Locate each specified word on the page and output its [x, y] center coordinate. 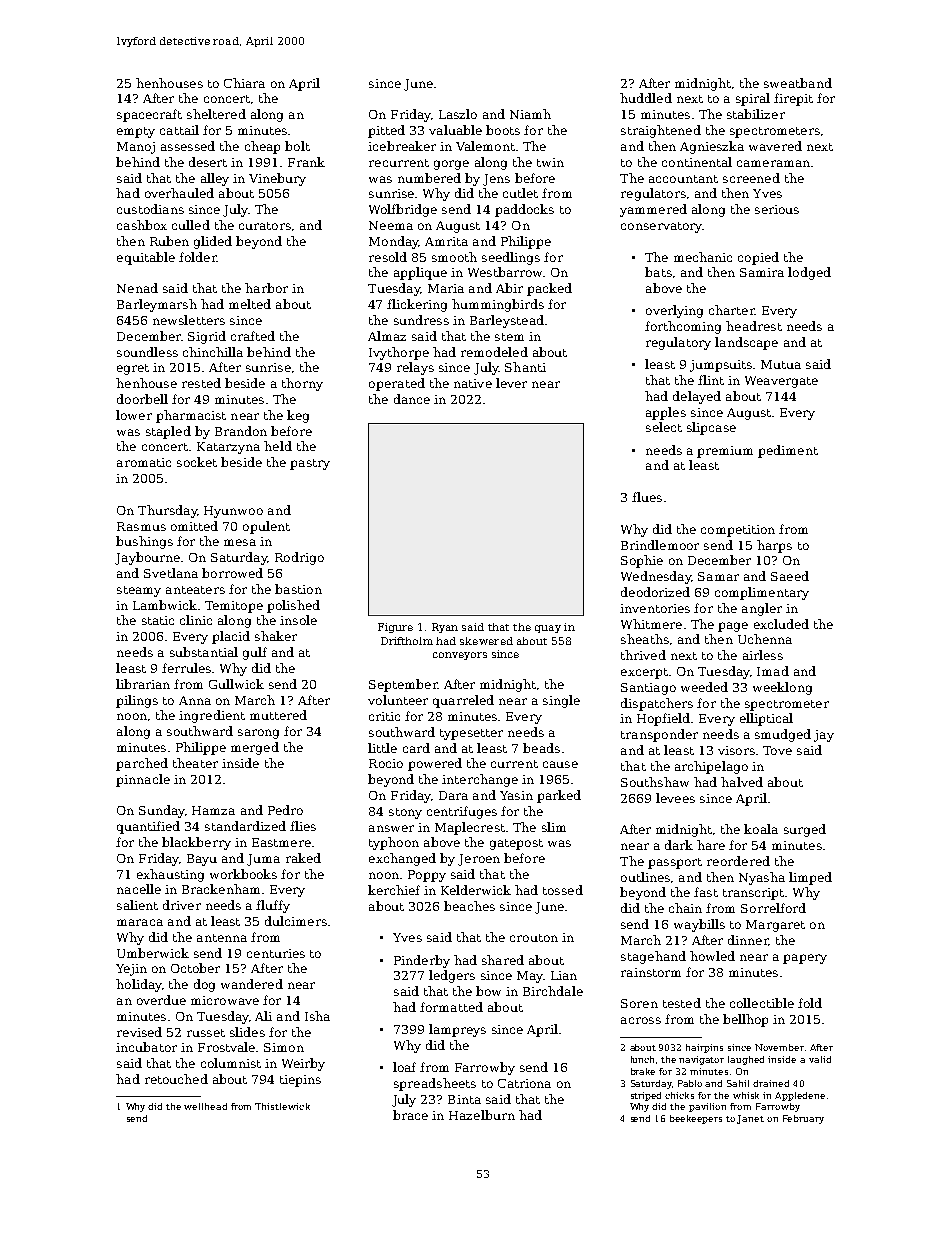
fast [706, 892]
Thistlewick [282, 1106]
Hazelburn [482, 1115]
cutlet [520, 193]
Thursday [167, 511]
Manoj [136, 148]
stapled [168, 432]
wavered [775, 146]
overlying [674, 311]
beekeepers [696, 1119]
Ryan [445, 628]
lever [511, 383]
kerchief [394, 890]
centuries [276, 953]
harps [774, 546]
